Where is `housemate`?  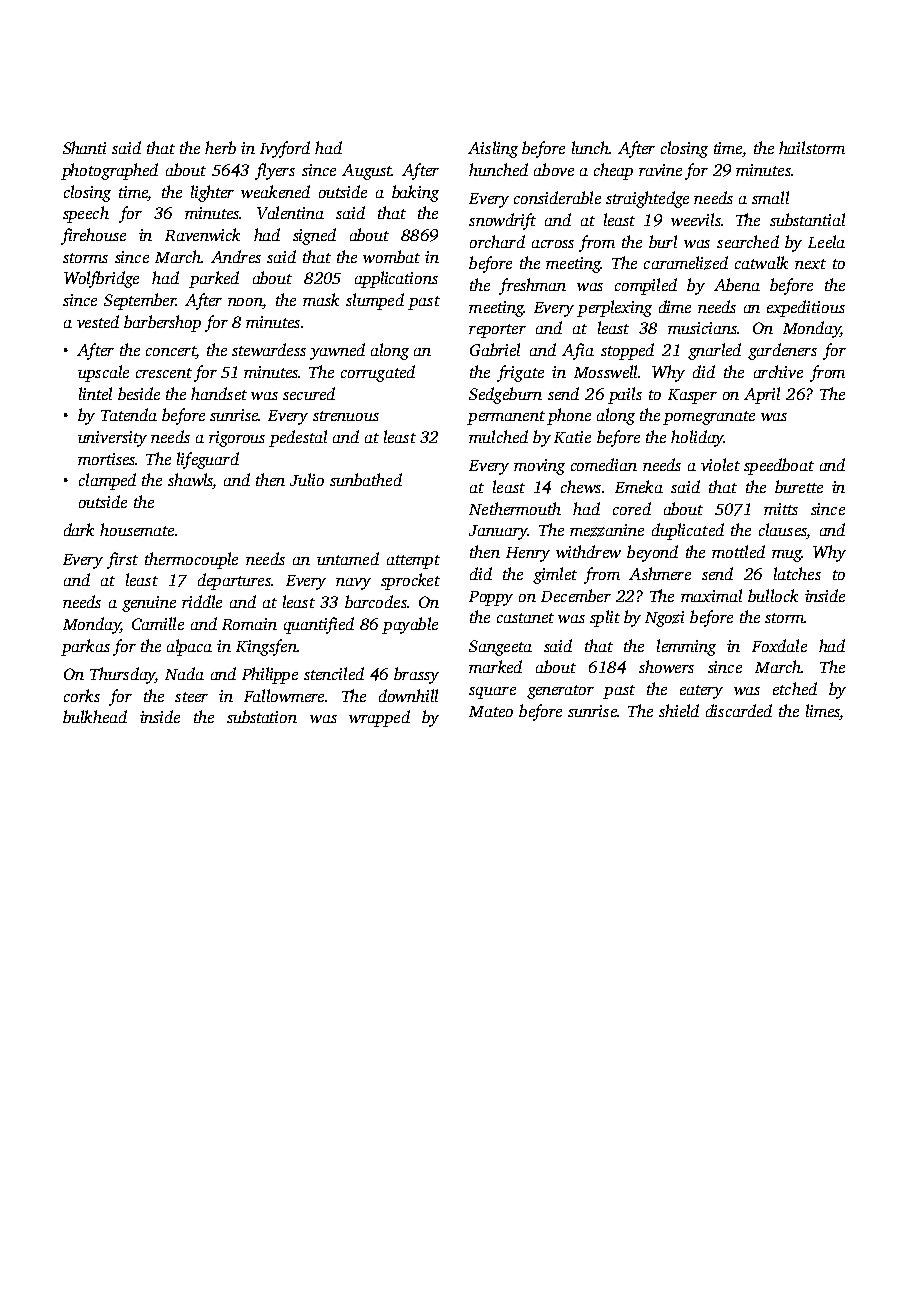 housemate is located at coordinates (137, 529).
